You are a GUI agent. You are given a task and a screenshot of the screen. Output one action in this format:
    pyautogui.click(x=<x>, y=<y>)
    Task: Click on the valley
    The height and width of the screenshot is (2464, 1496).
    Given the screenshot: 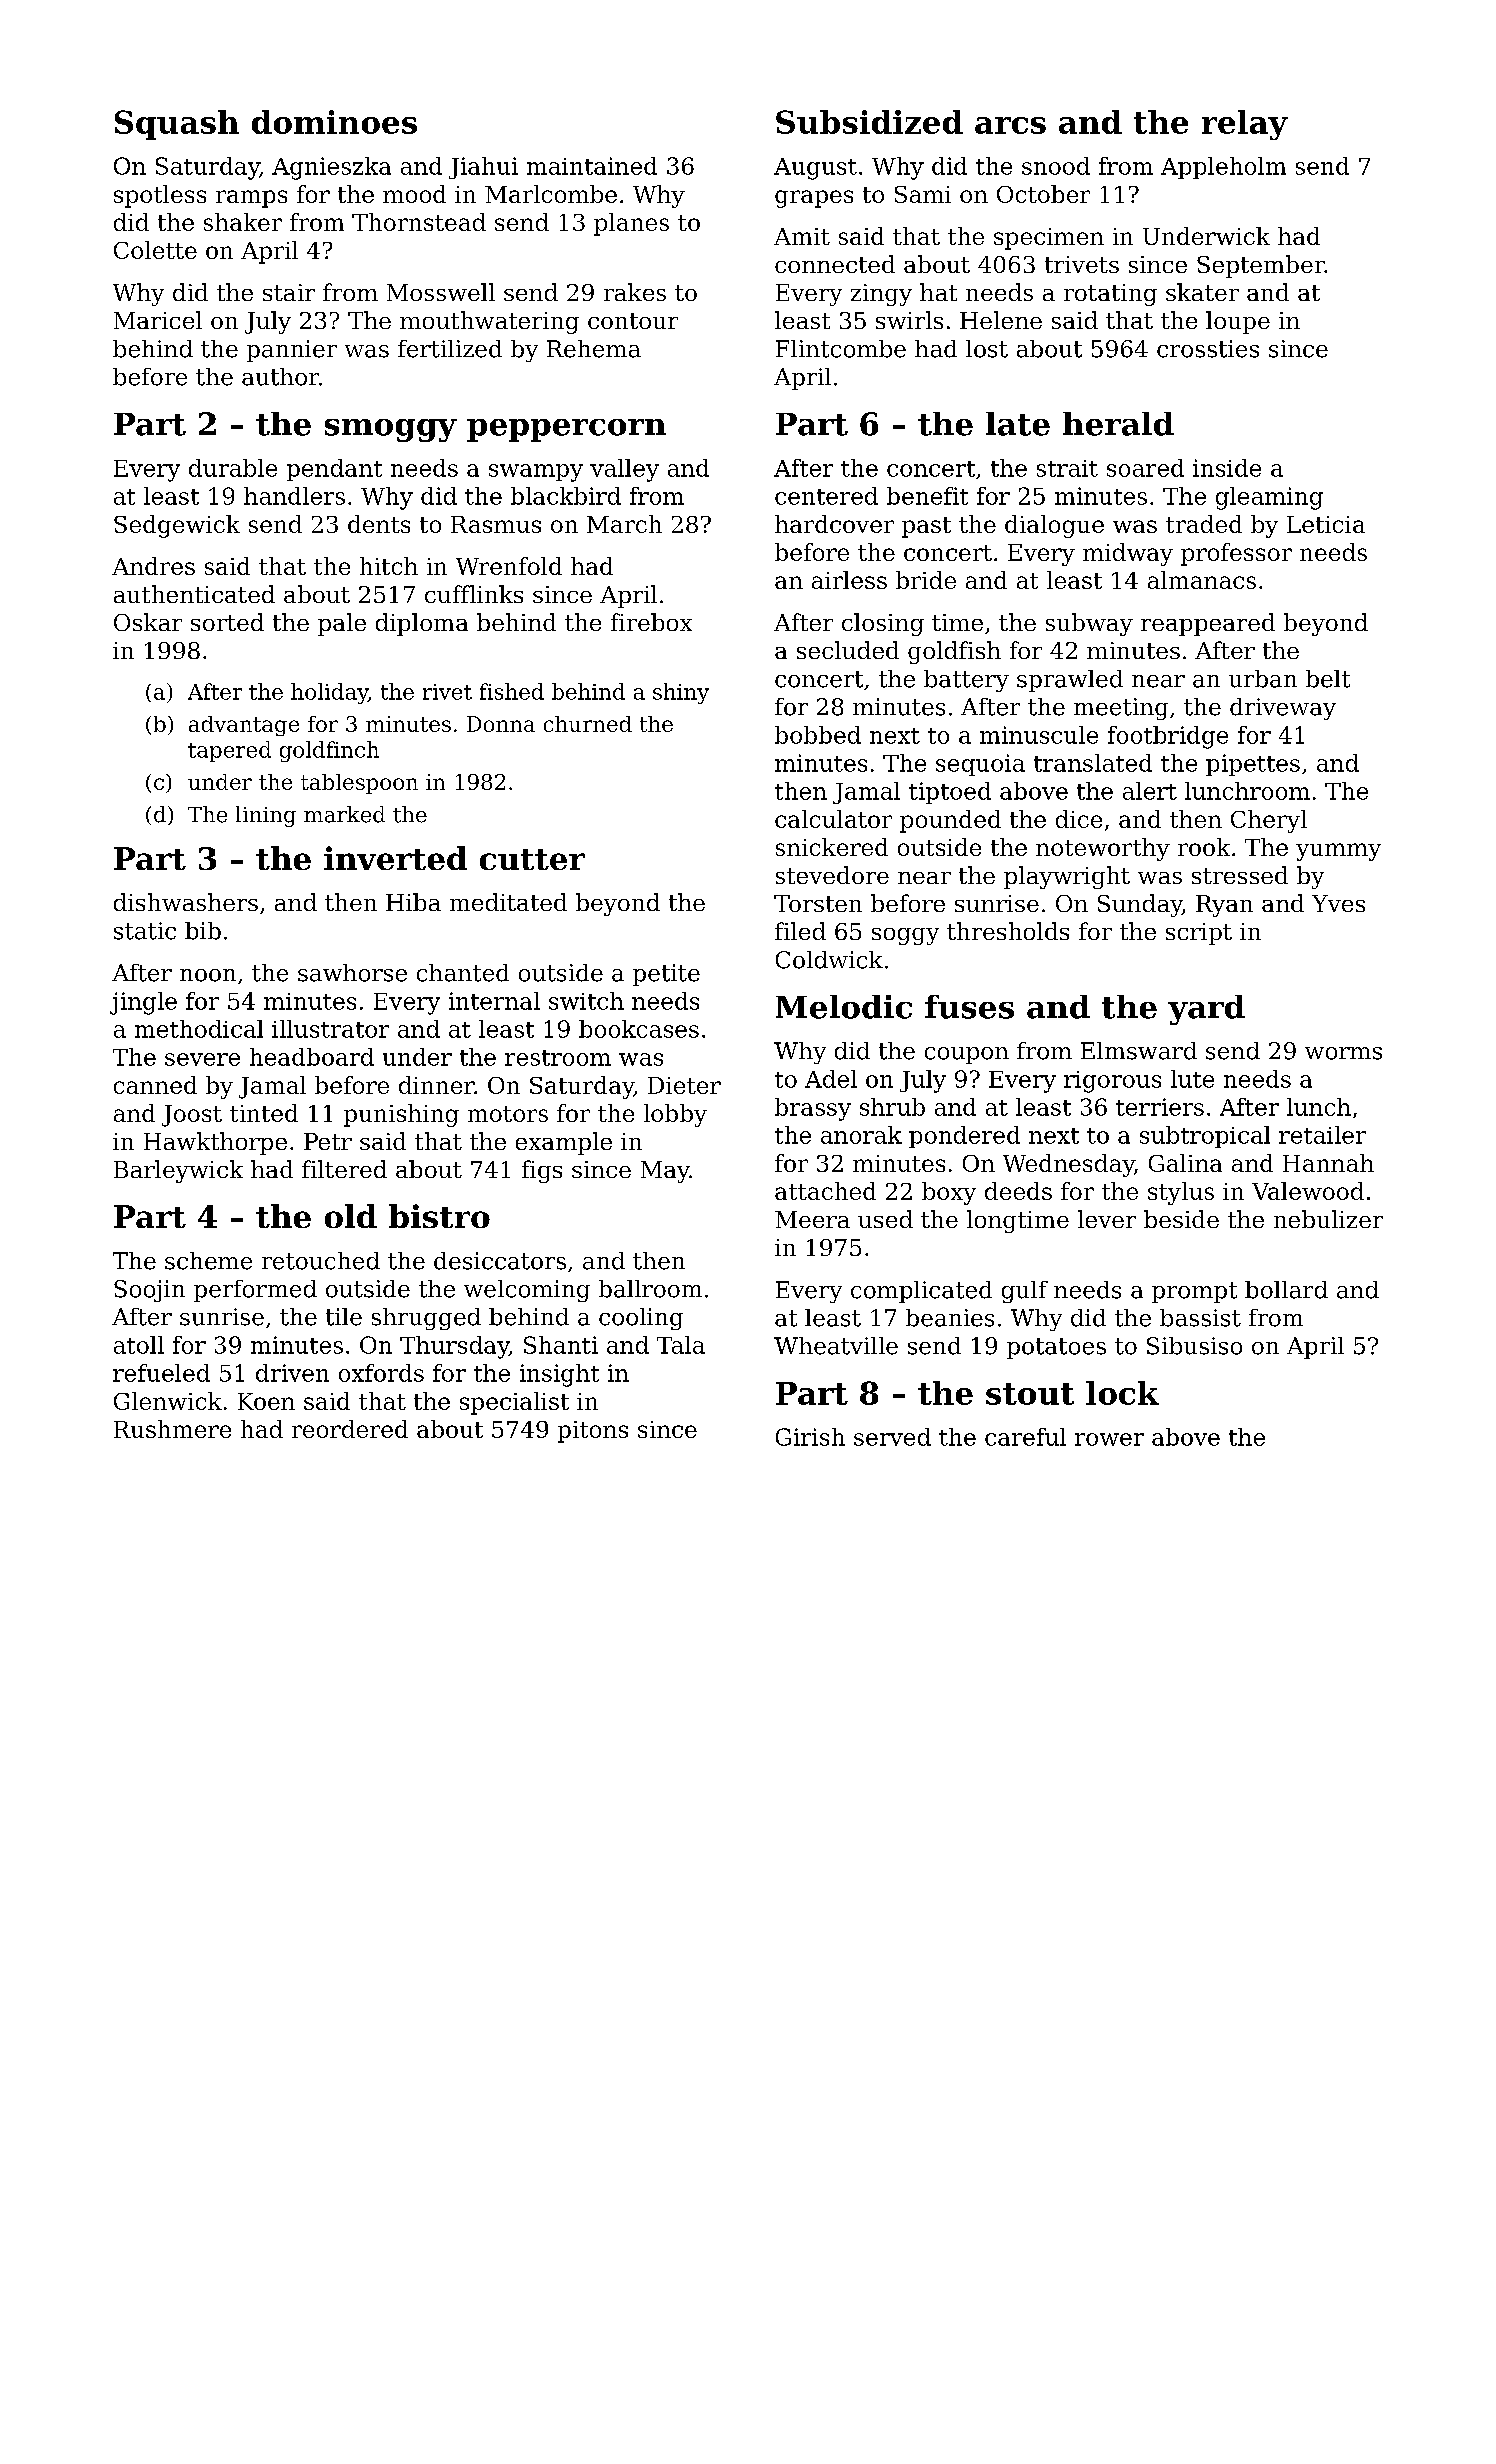 What is the action you would take?
    pyautogui.click(x=624, y=470)
